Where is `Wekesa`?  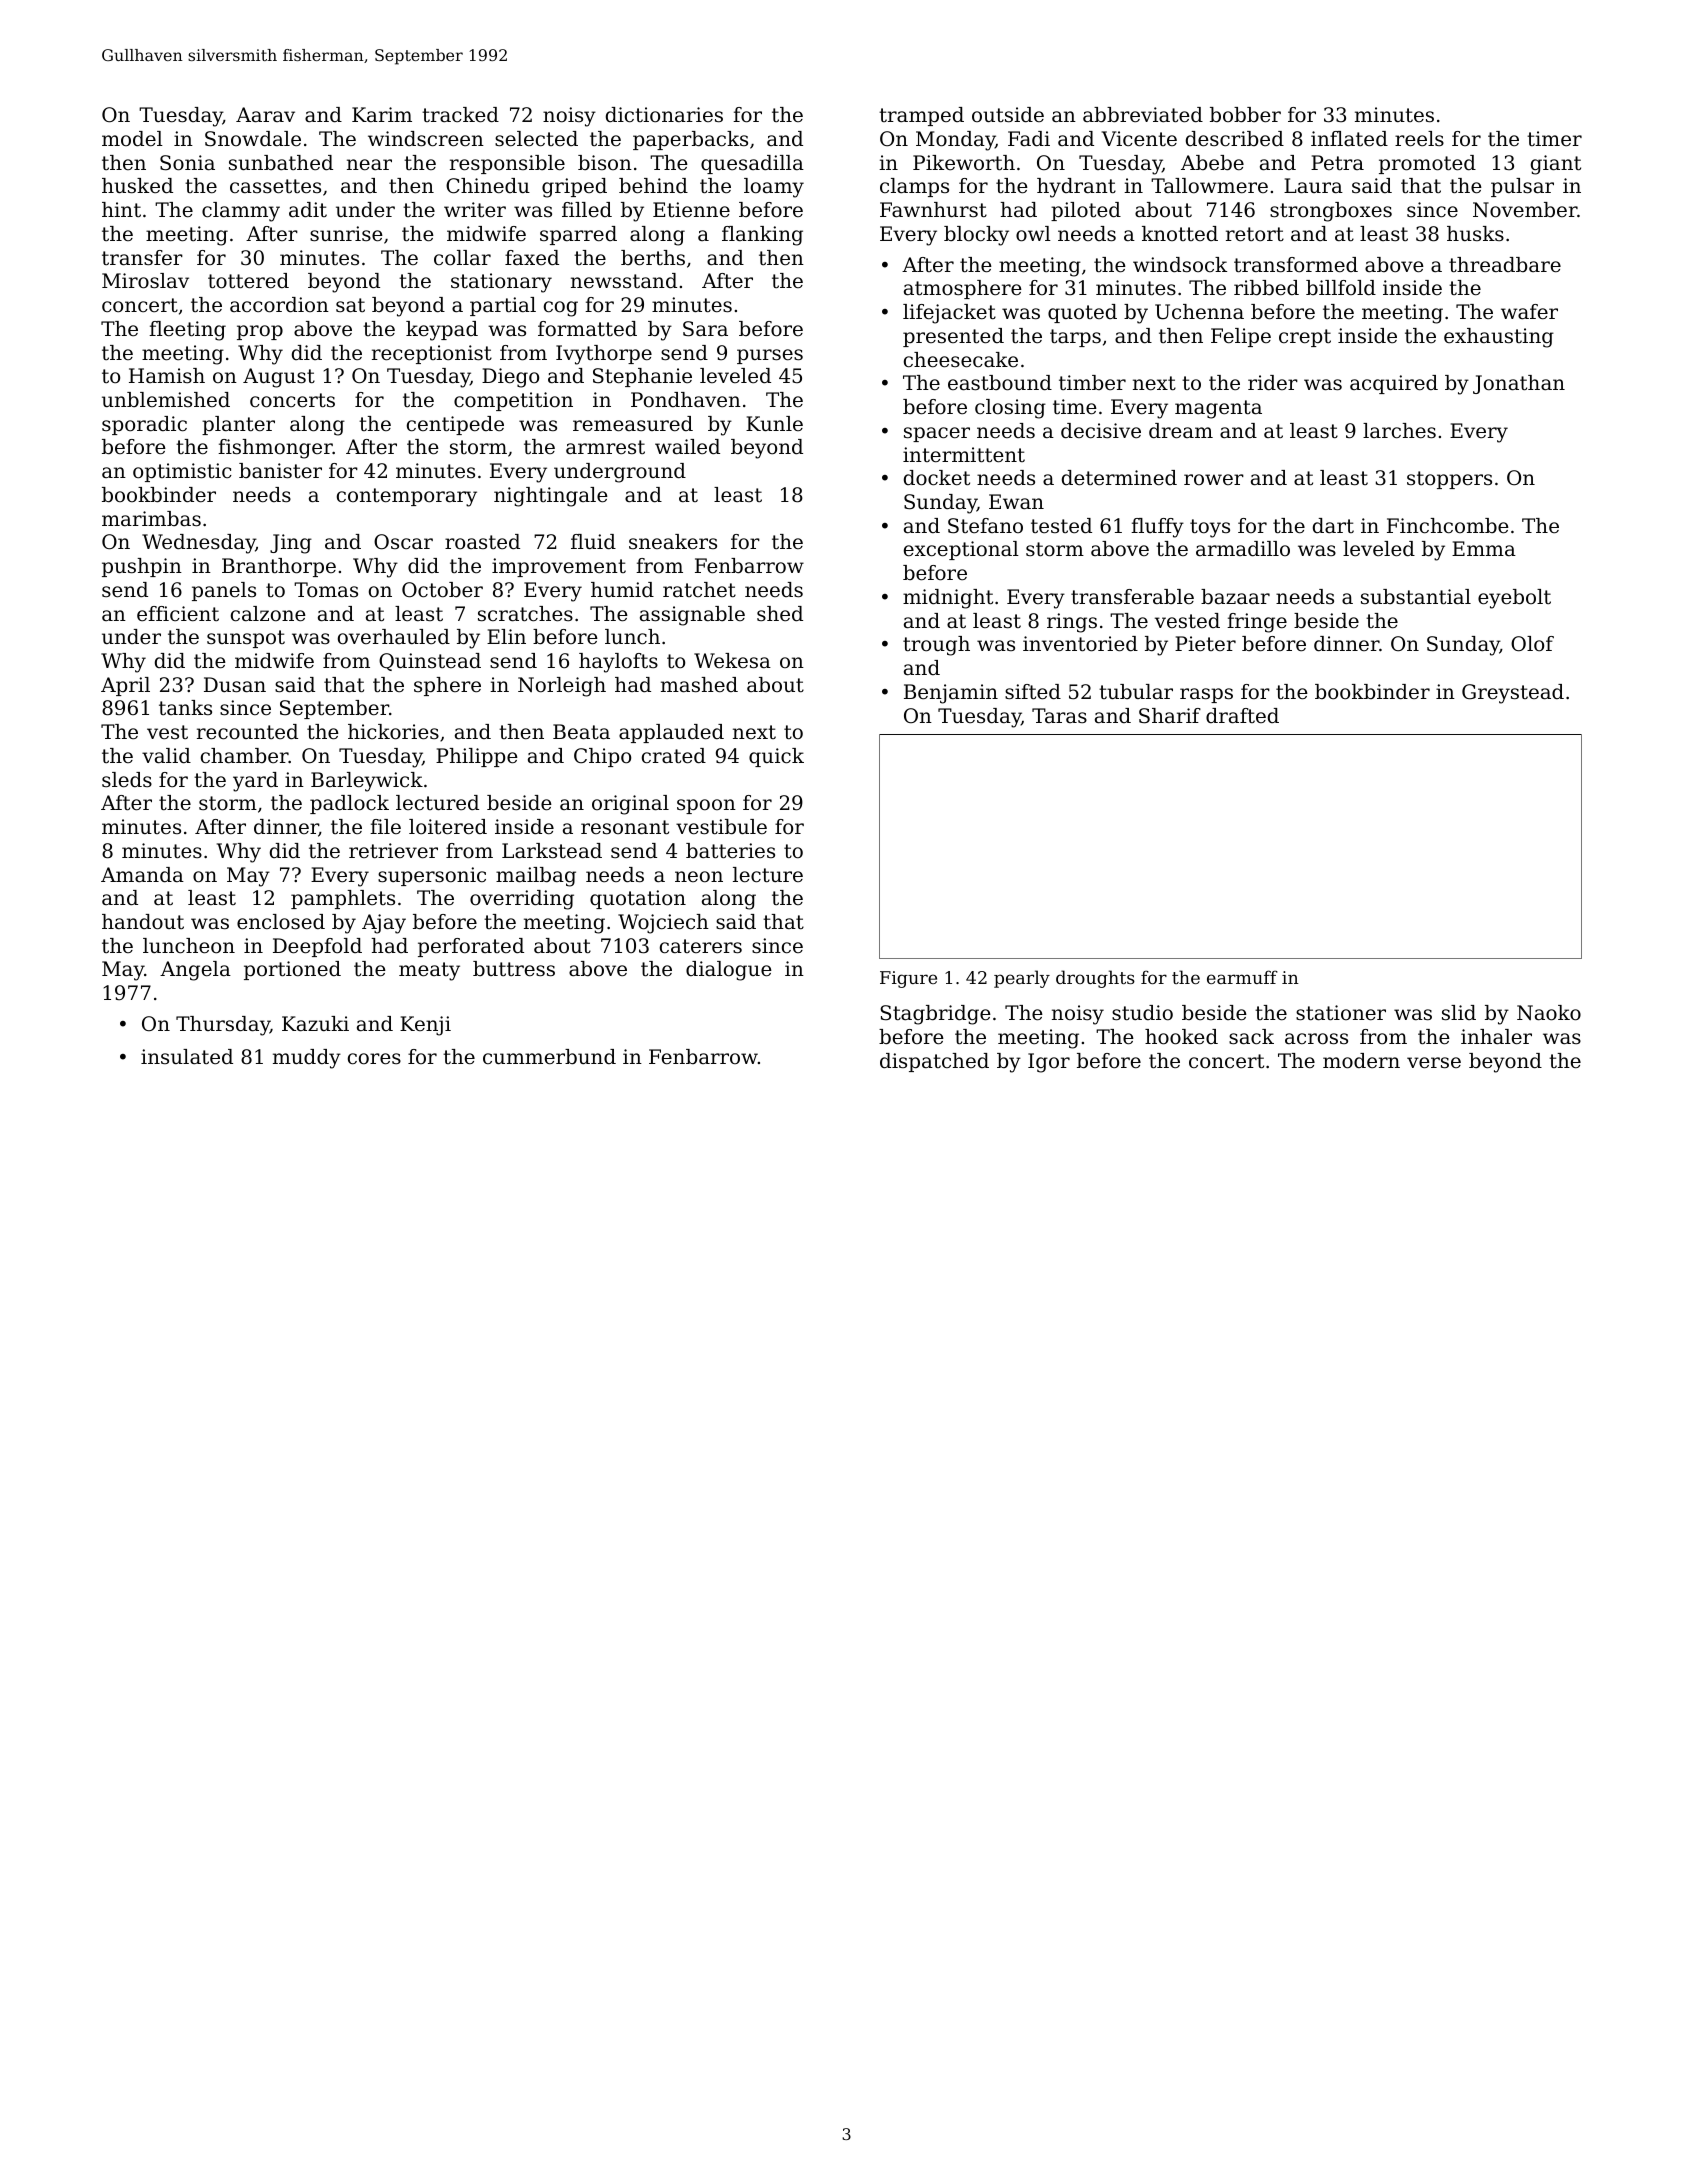 Wekesa is located at coordinates (732, 660).
